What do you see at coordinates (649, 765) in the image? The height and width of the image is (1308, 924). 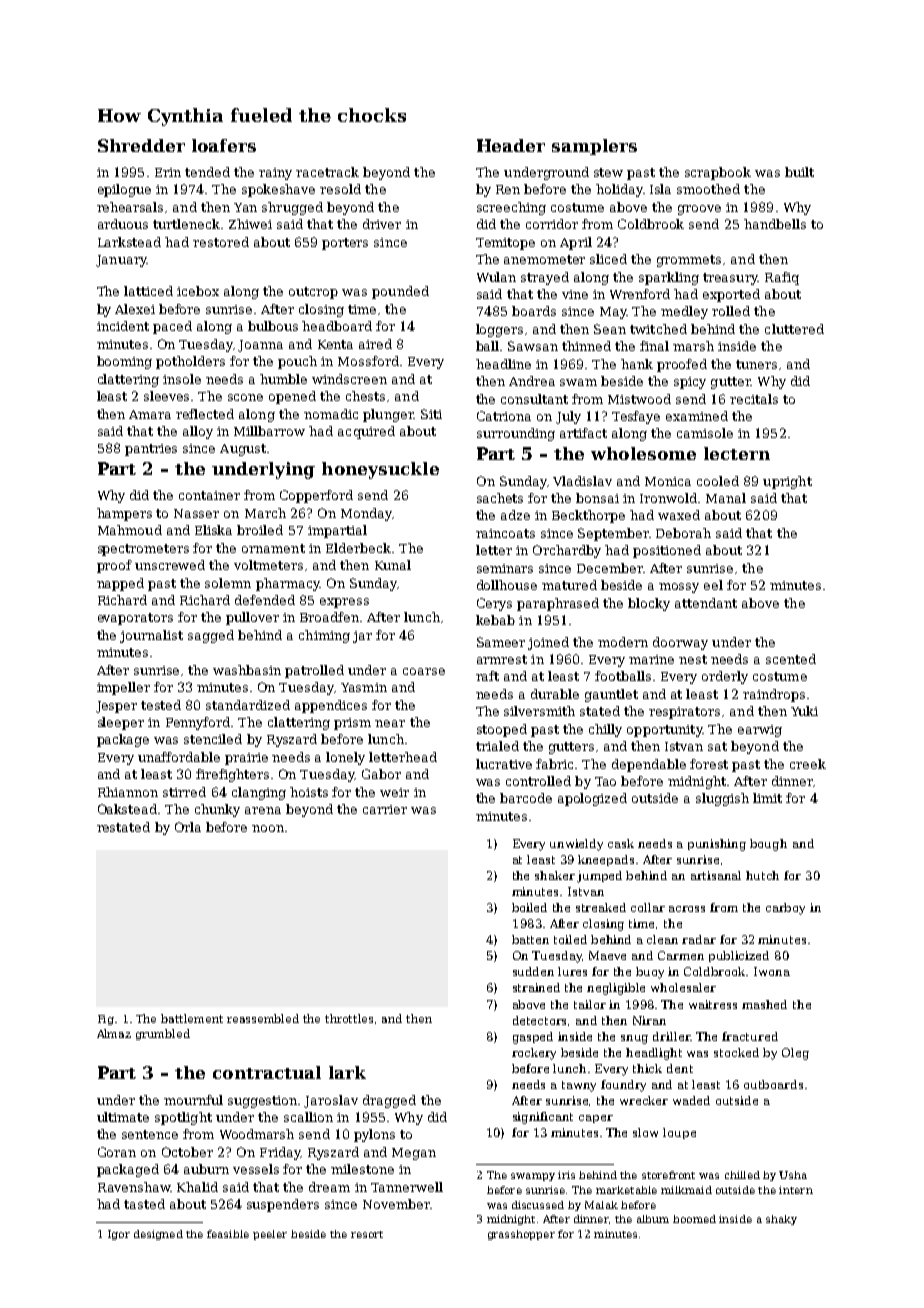 I see `dependable` at bounding box center [649, 765].
